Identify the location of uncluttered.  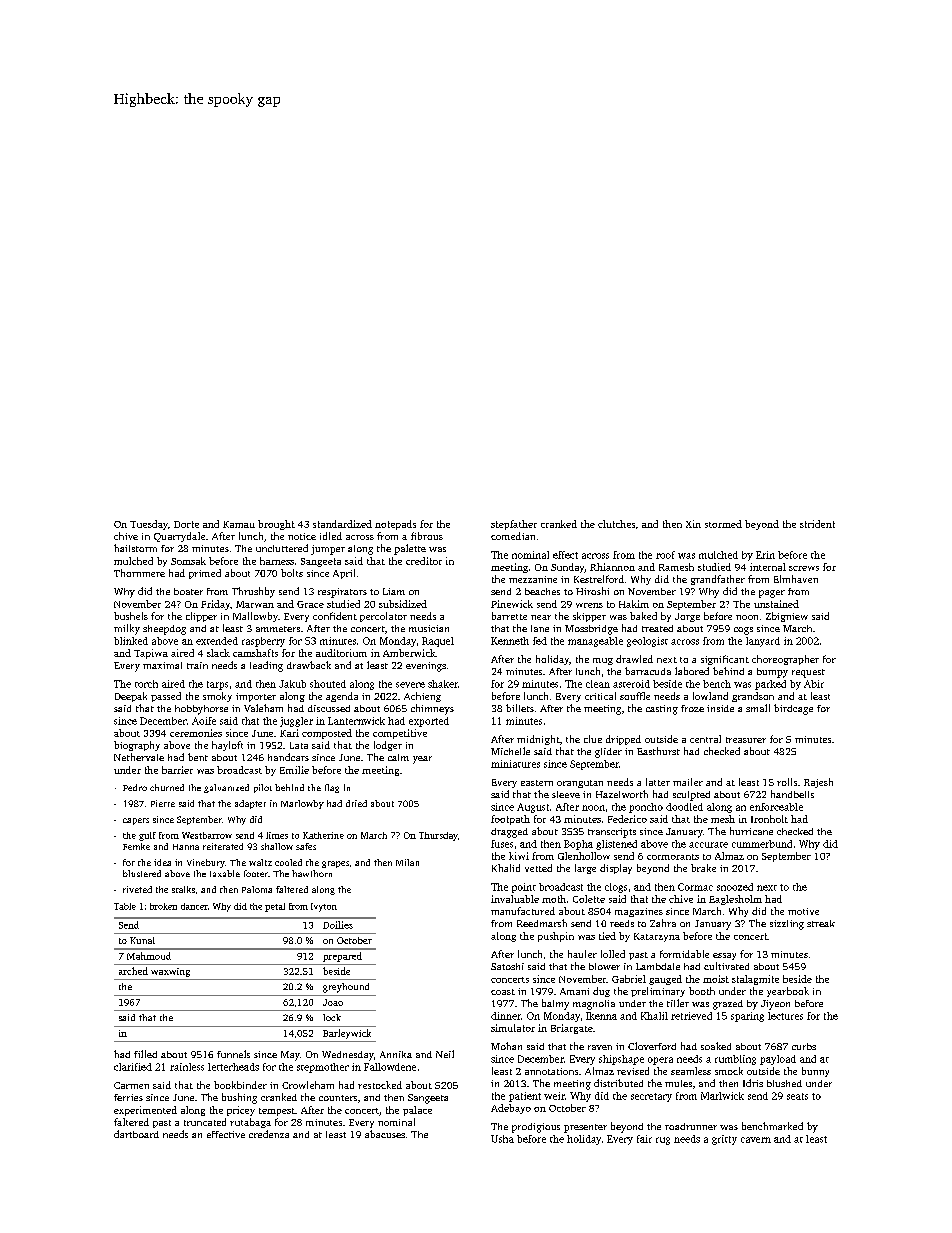
(282, 548).
